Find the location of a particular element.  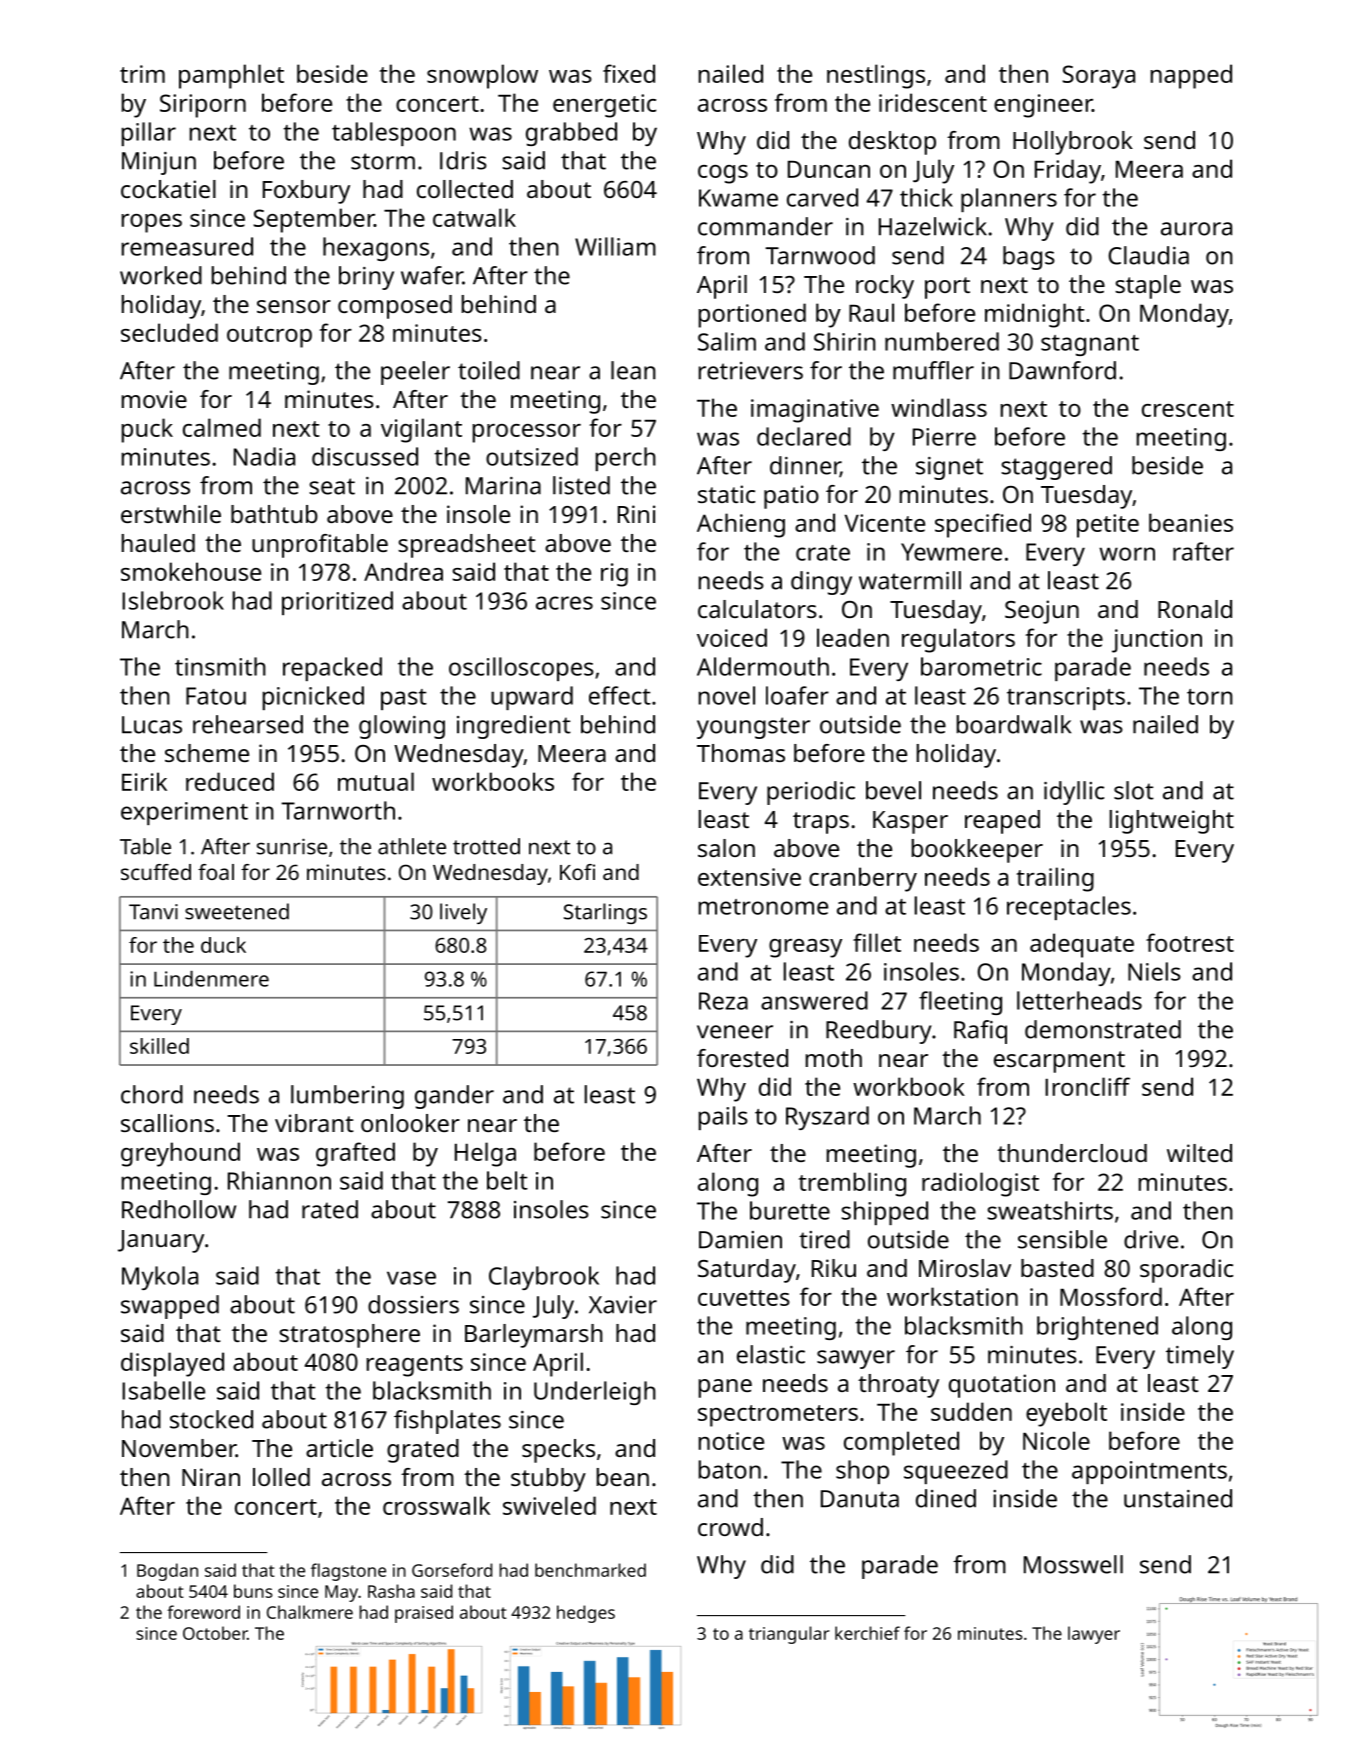

pamphlet is located at coordinates (231, 76).
